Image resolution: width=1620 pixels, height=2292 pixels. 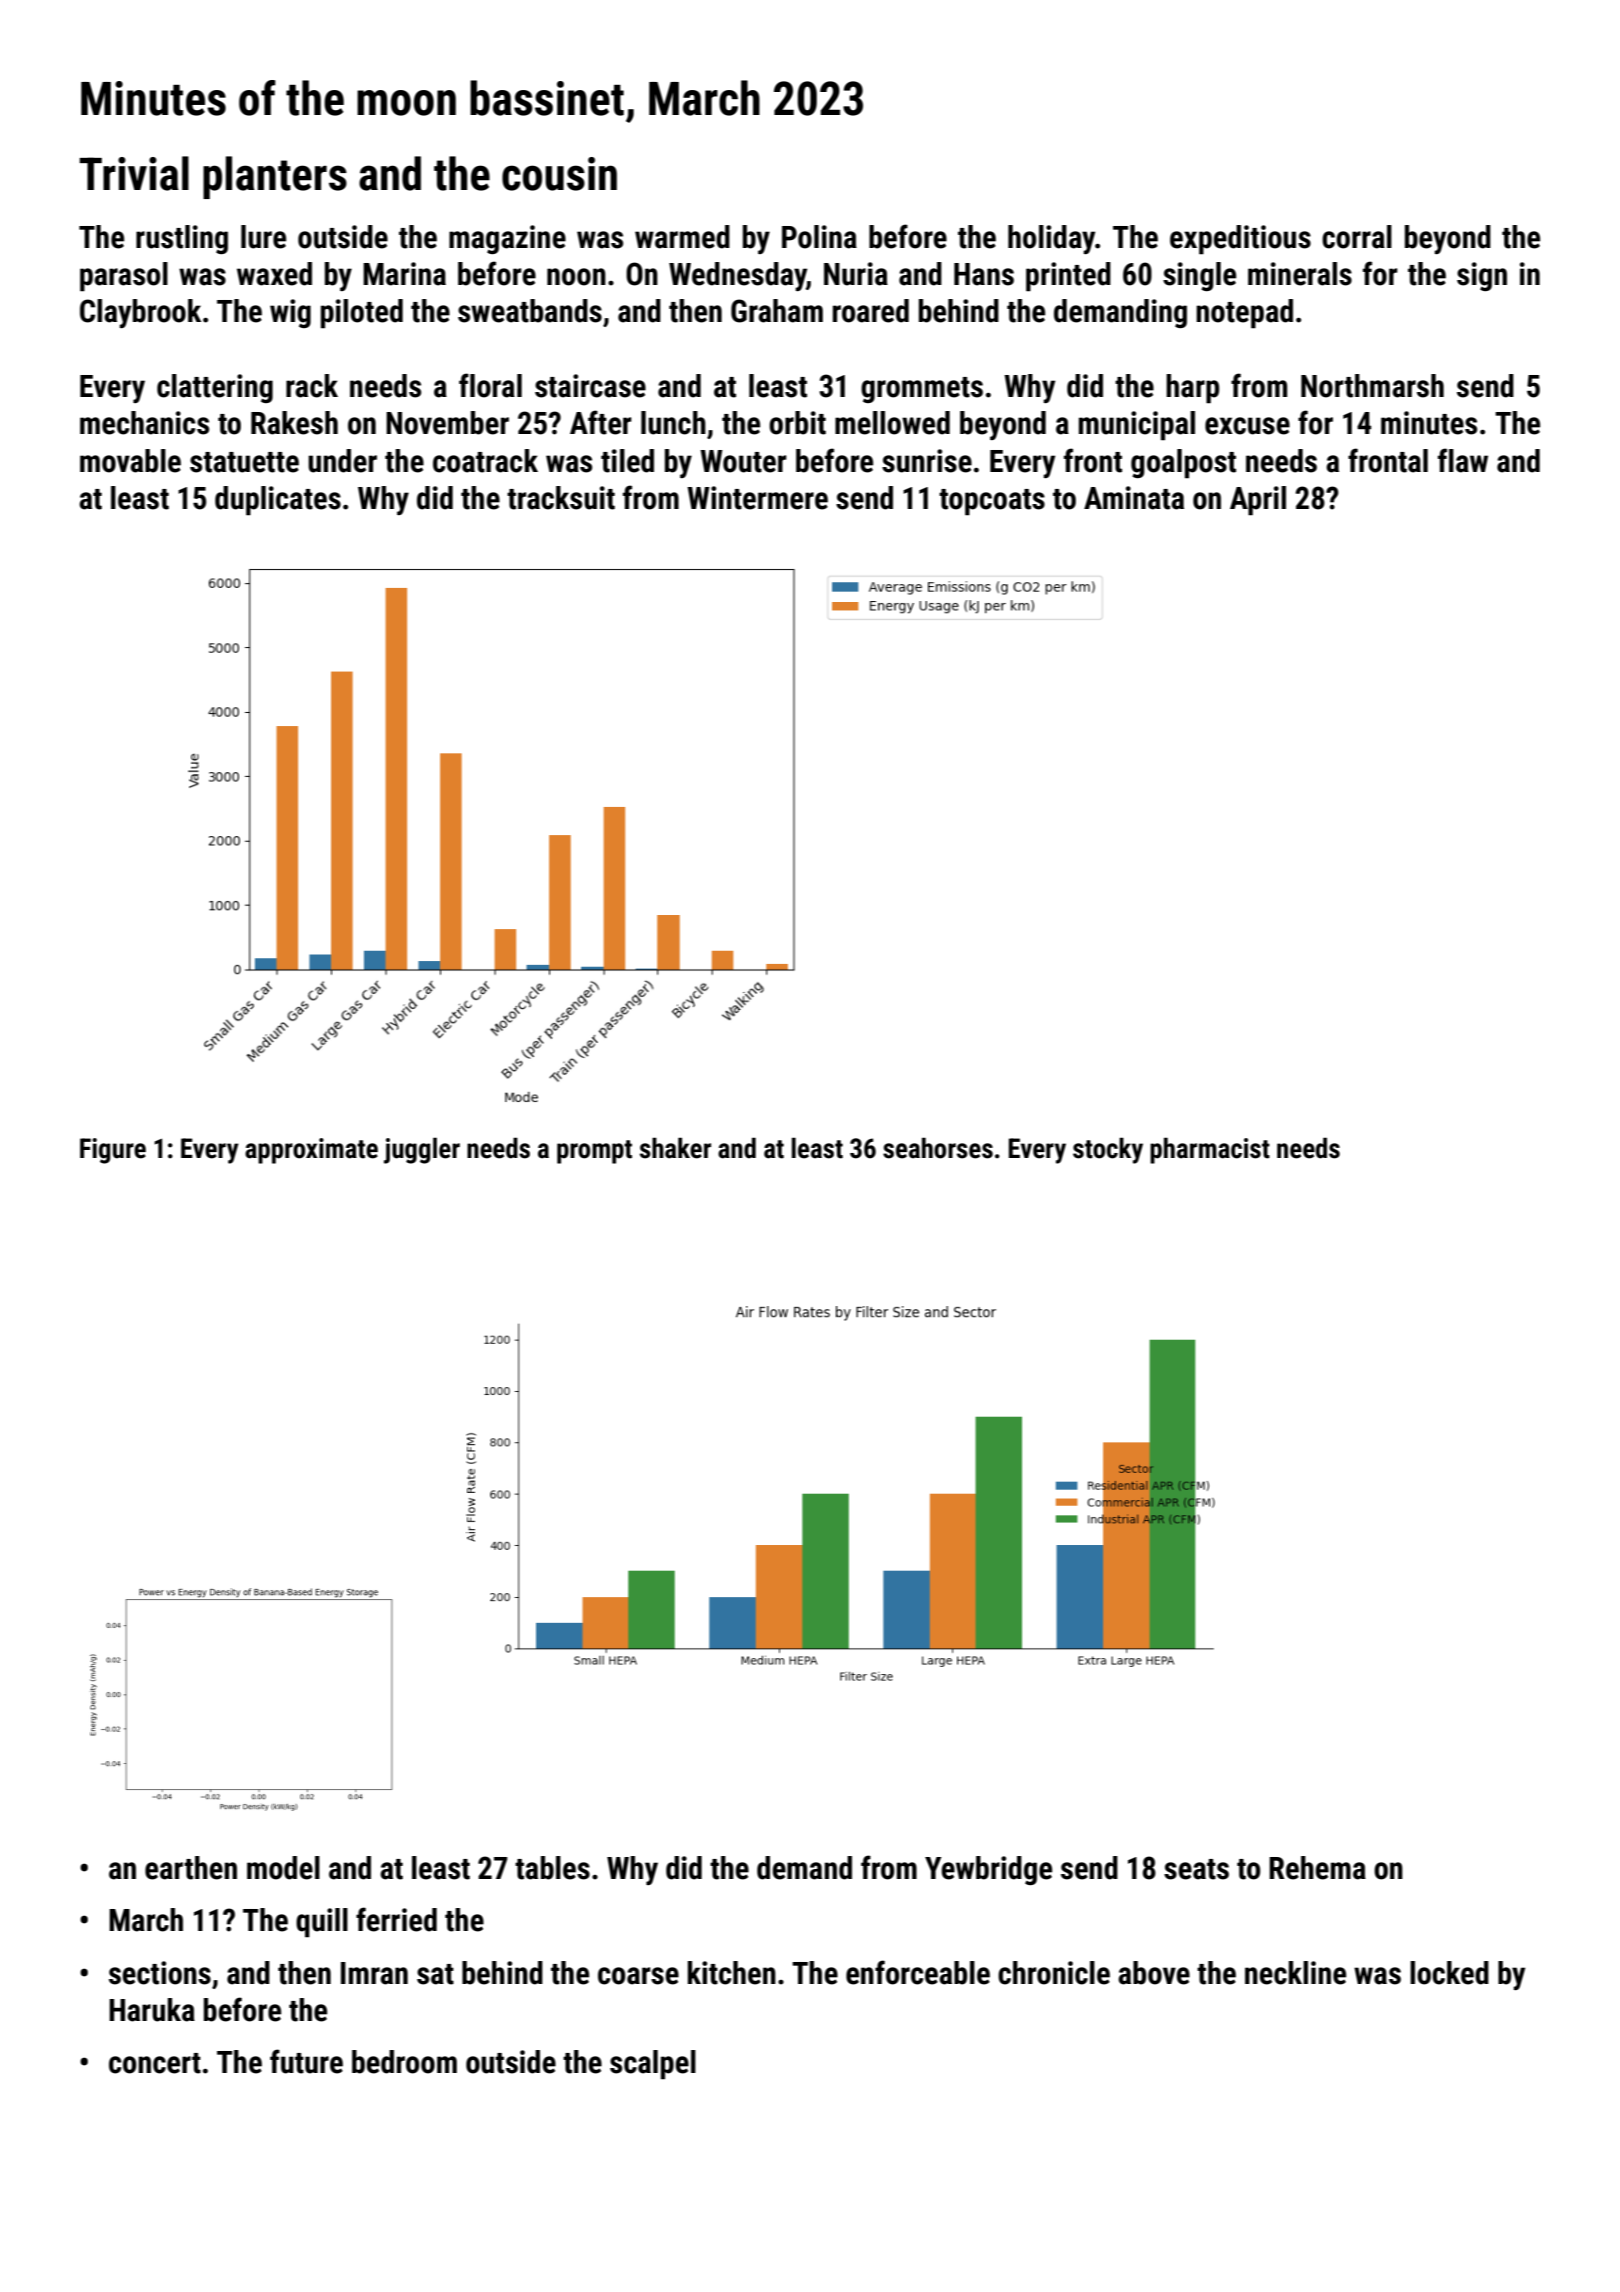 I want to click on expeditious, so click(x=1240, y=240).
